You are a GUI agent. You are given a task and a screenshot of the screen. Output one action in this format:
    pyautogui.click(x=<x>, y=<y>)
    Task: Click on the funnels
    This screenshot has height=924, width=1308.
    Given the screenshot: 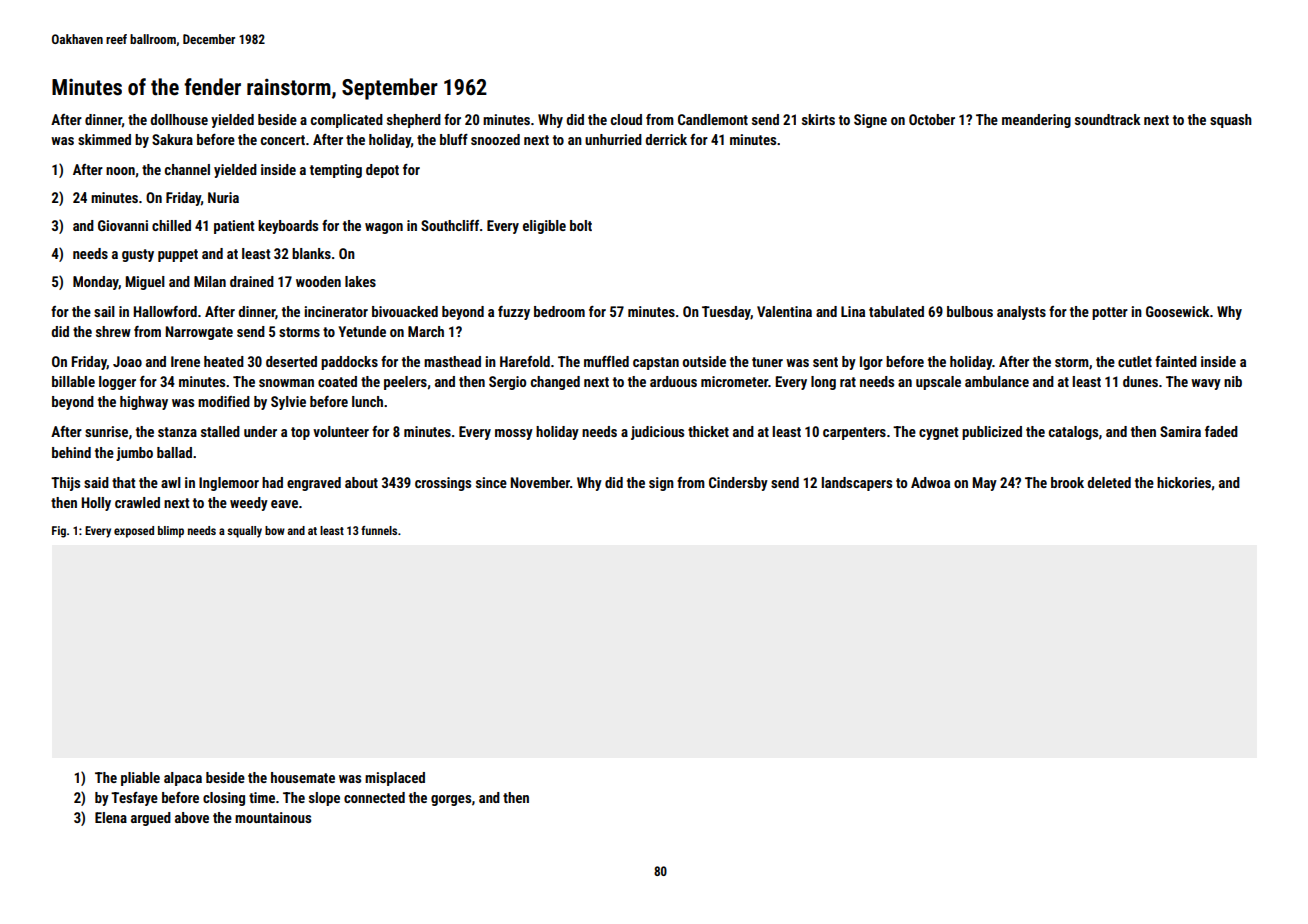 What is the action you would take?
    pyautogui.click(x=379, y=530)
